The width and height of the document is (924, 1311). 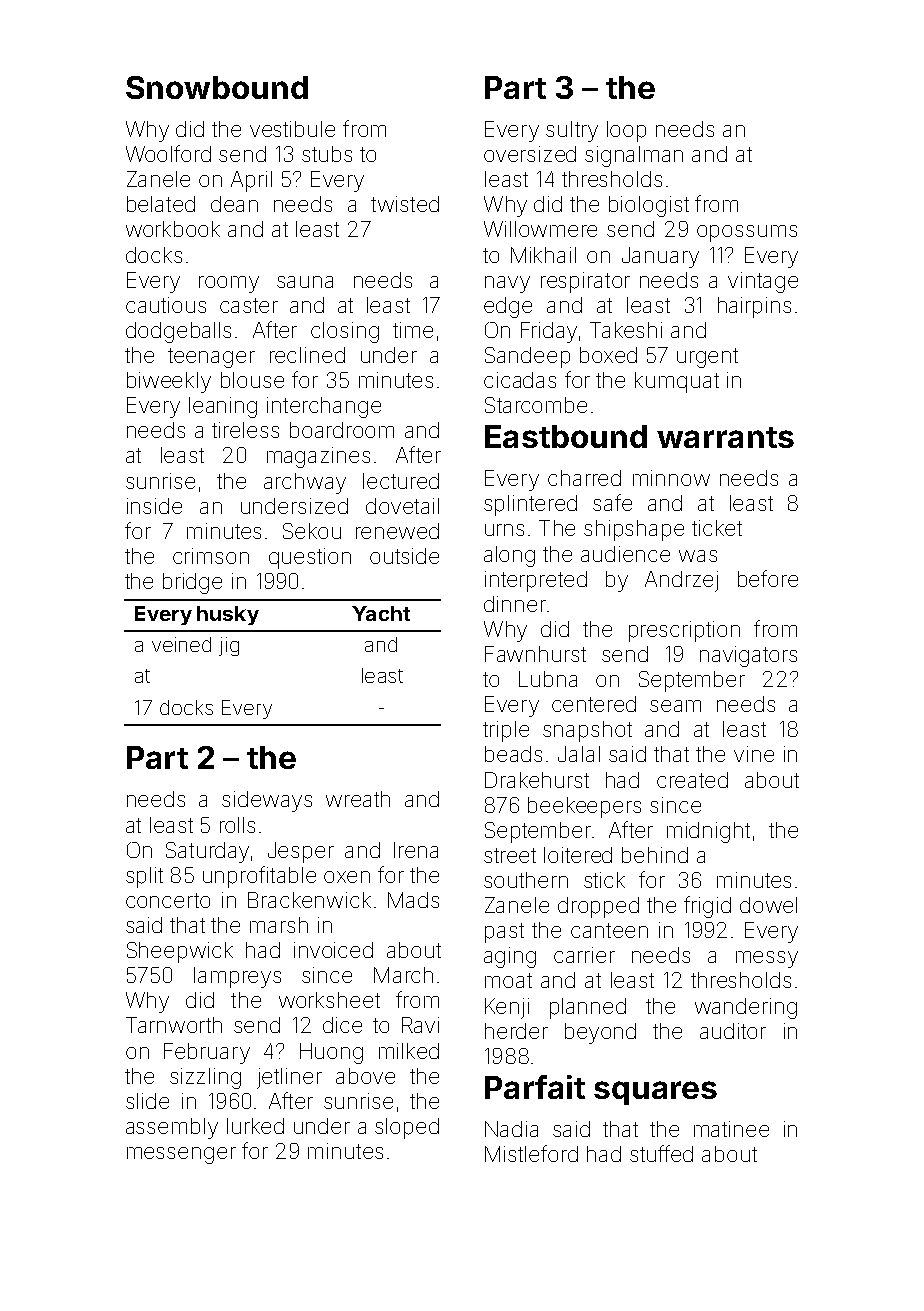 What do you see at coordinates (324, 407) in the document?
I see `interchange` at bounding box center [324, 407].
